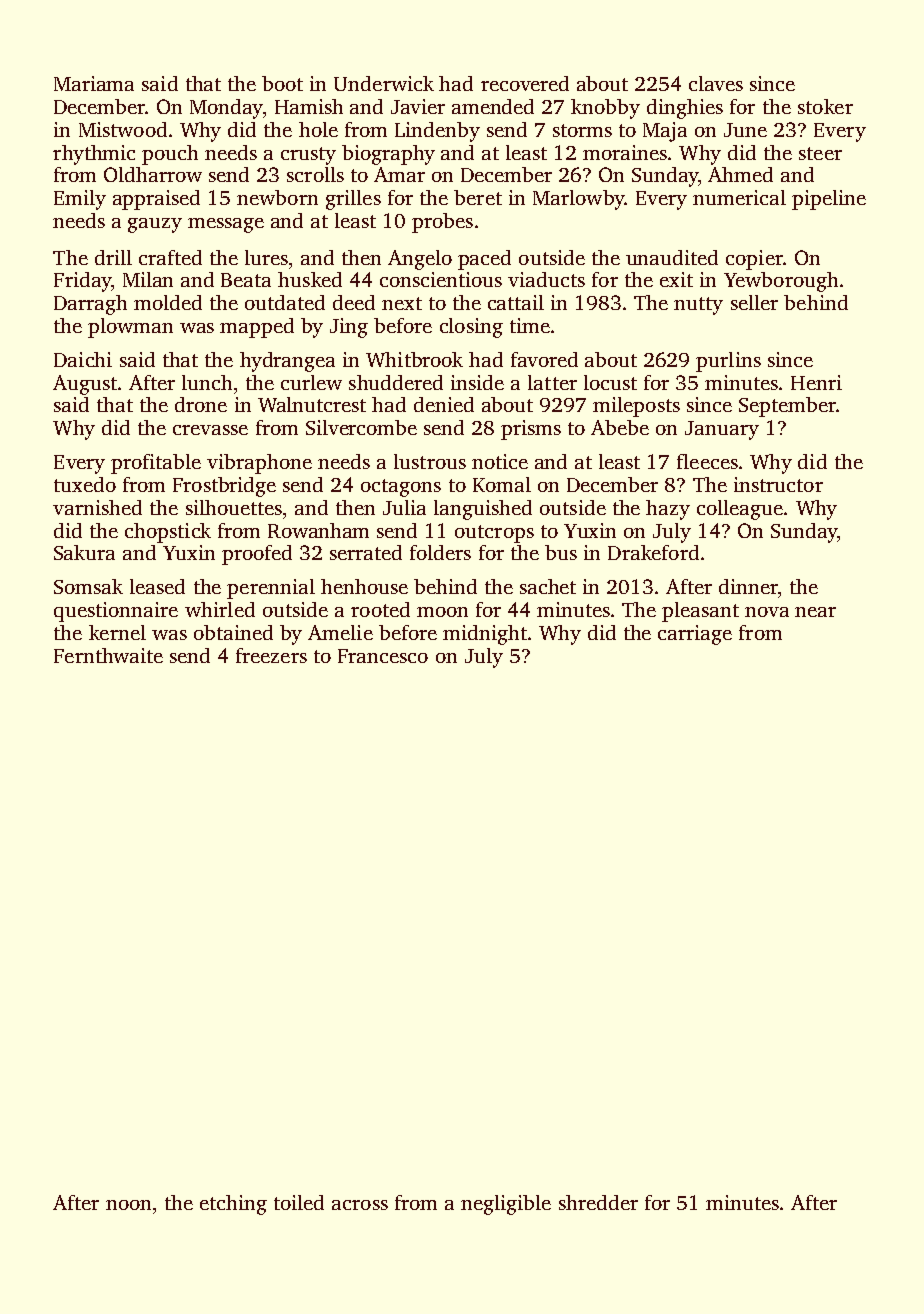 The width and height of the screenshot is (924, 1314). What do you see at coordinates (128, 1205) in the screenshot?
I see `noon` at bounding box center [128, 1205].
